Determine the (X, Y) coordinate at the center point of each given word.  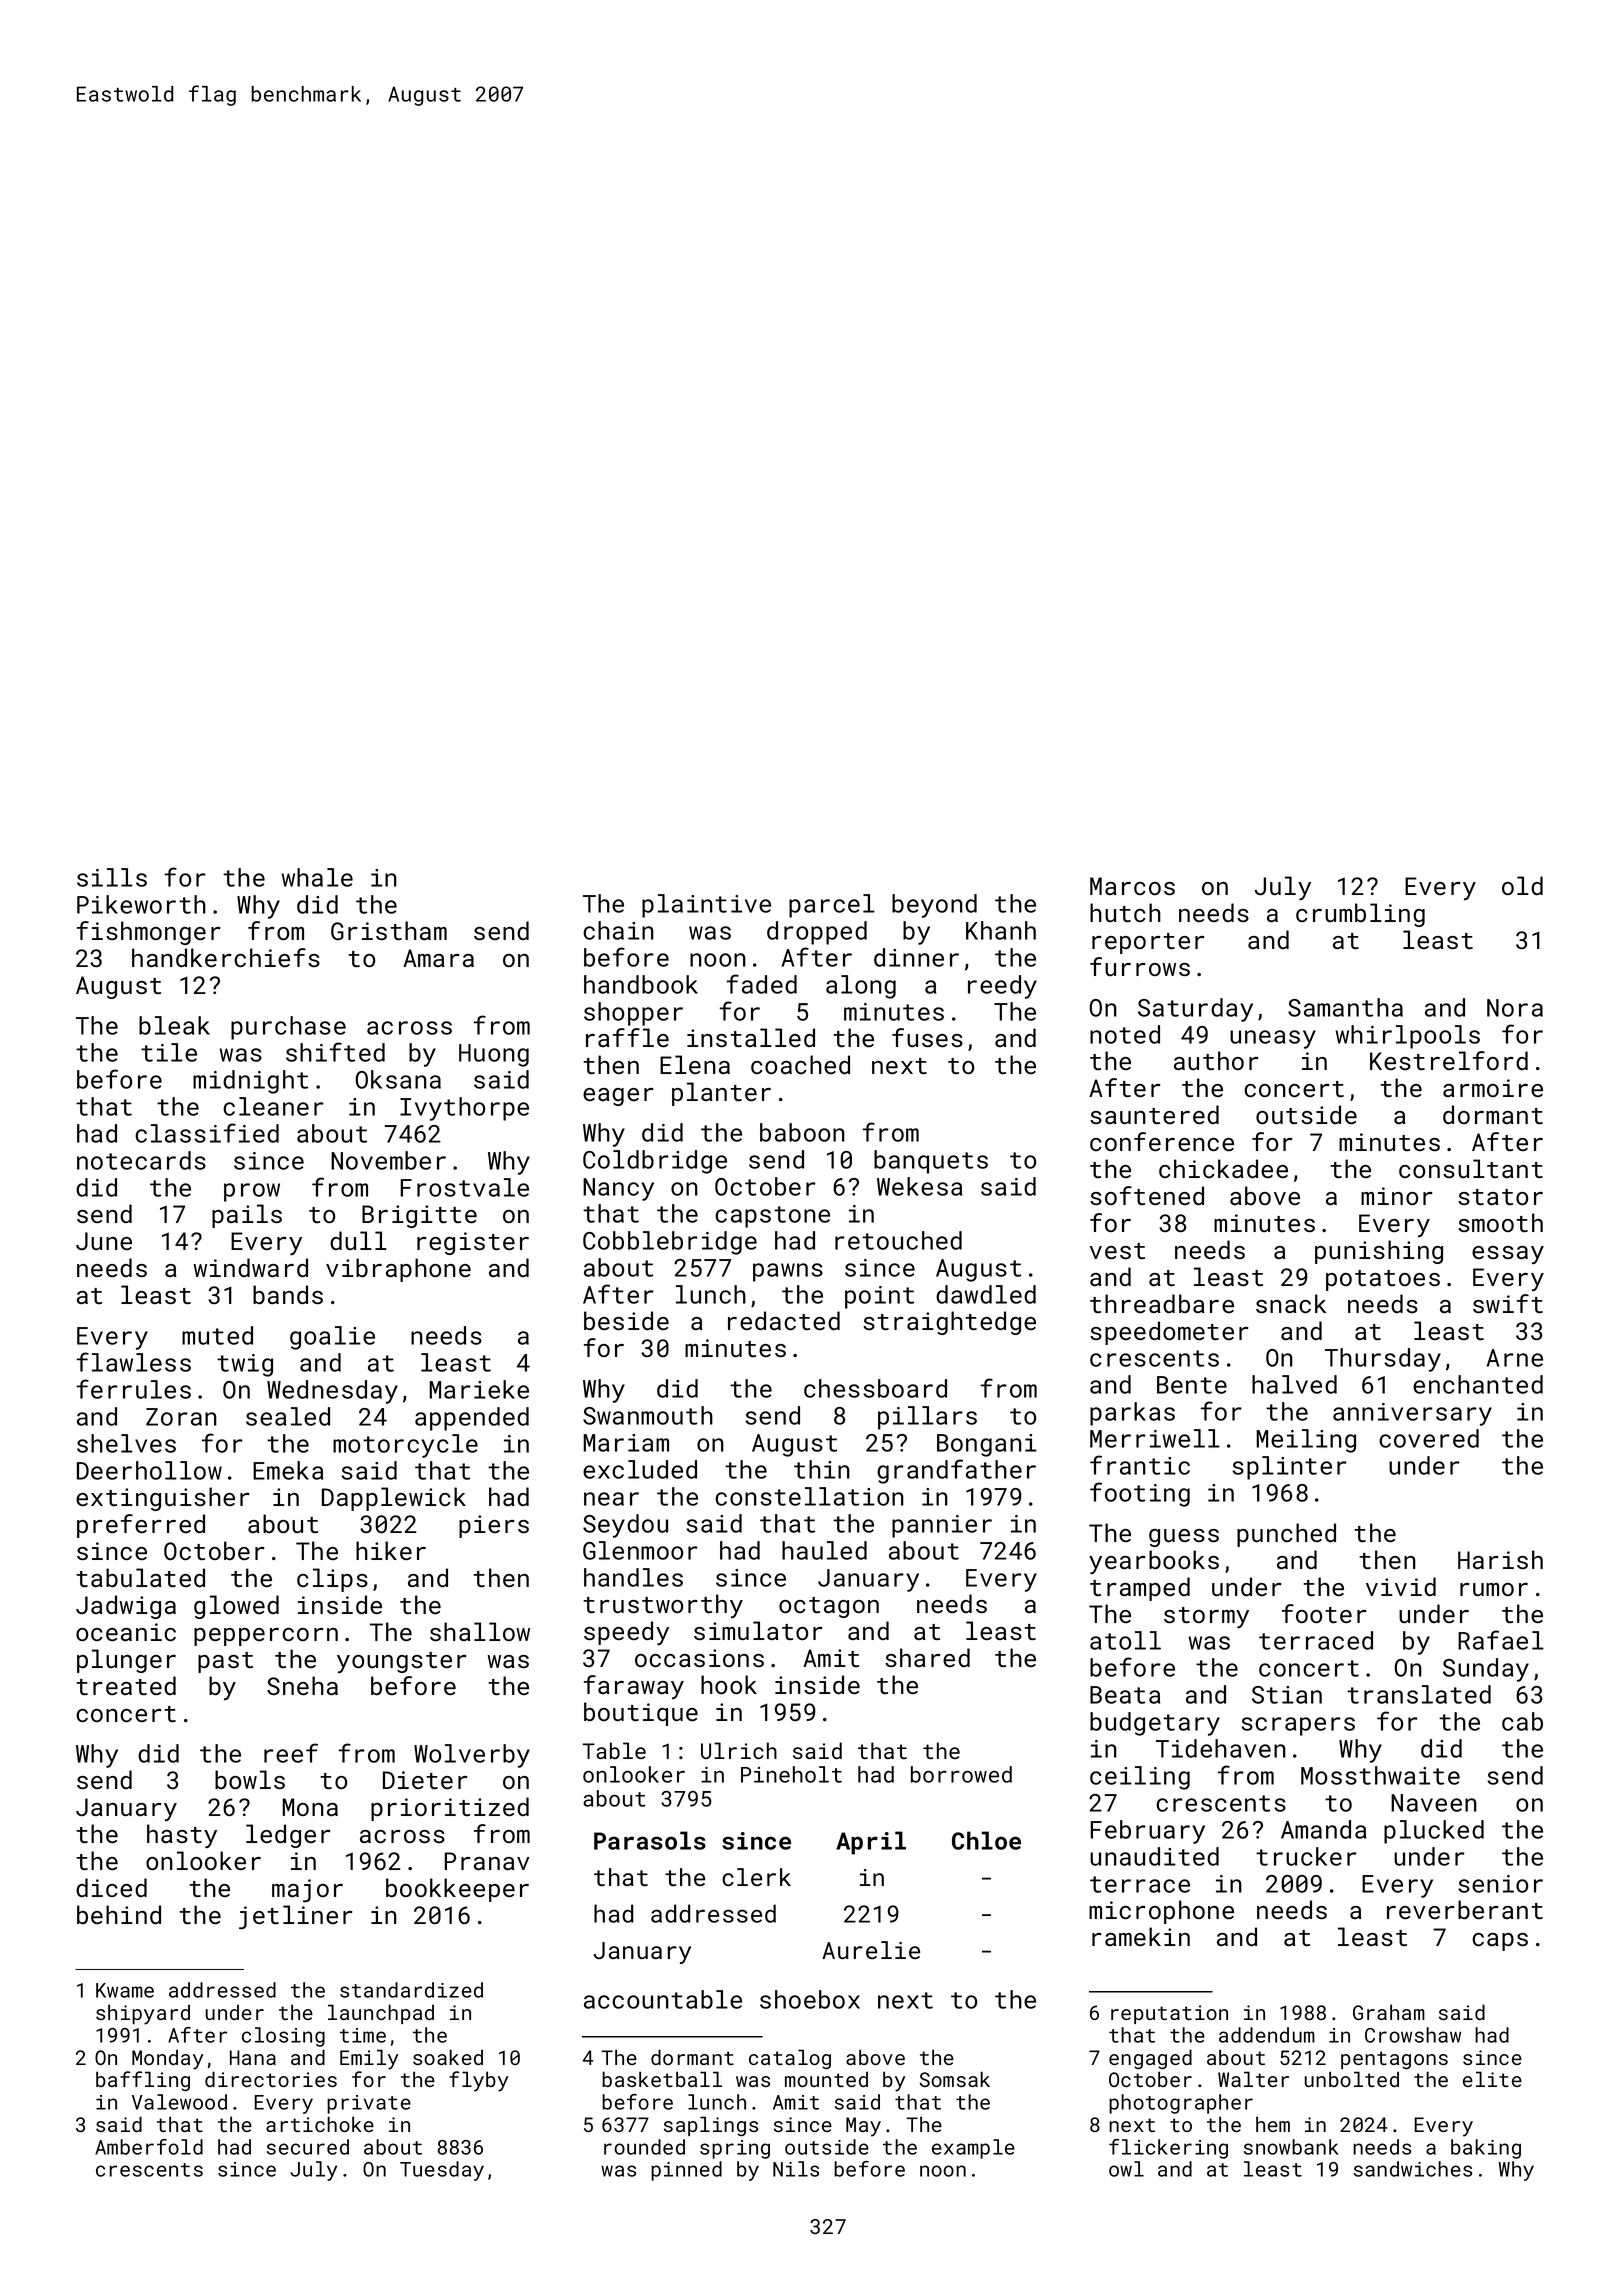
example (973, 2149)
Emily (369, 2059)
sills (112, 877)
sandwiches (1413, 2169)
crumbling (1360, 915)
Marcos (1132, 886)
